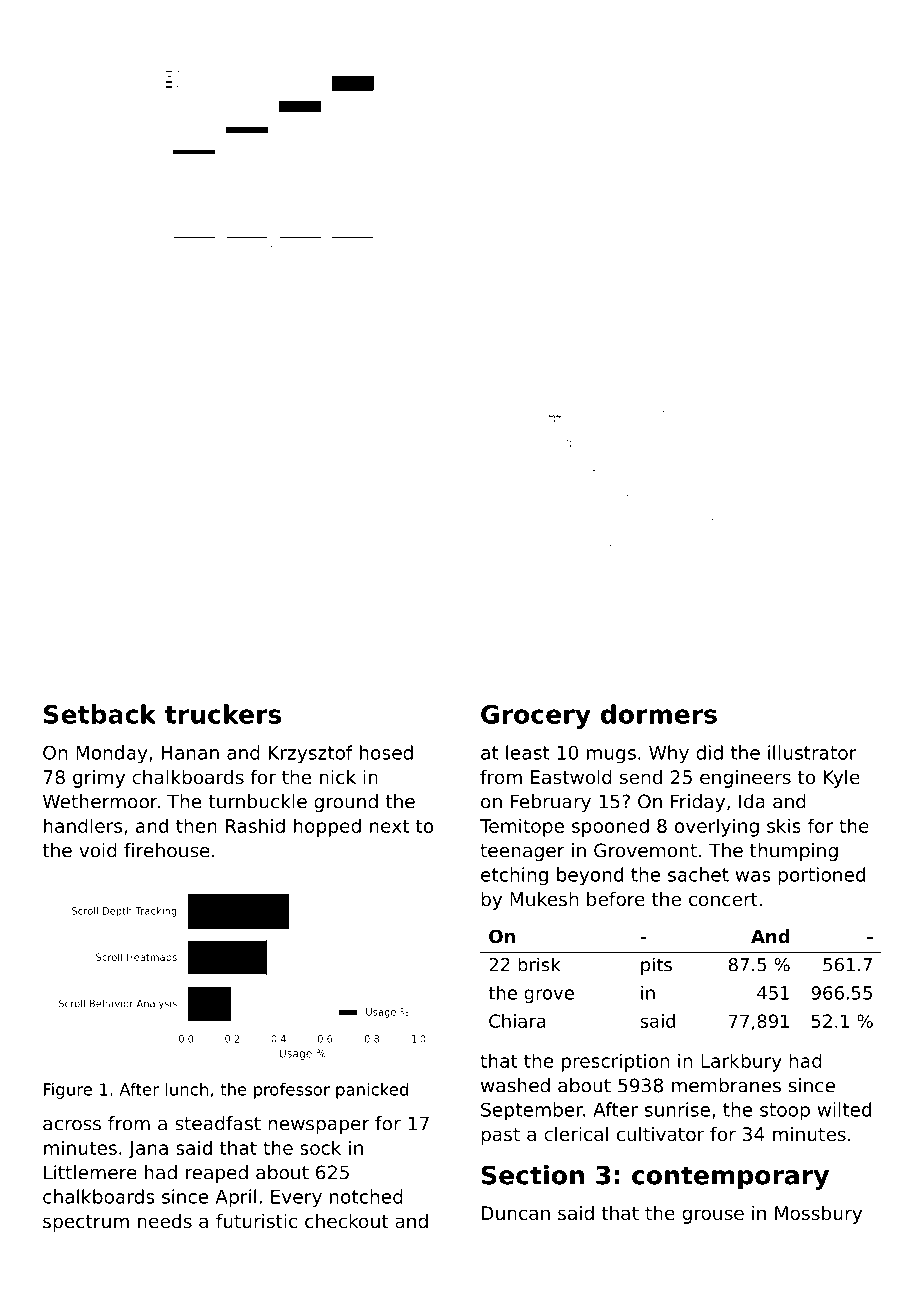  I want to click on etching, so click(514, 876).
